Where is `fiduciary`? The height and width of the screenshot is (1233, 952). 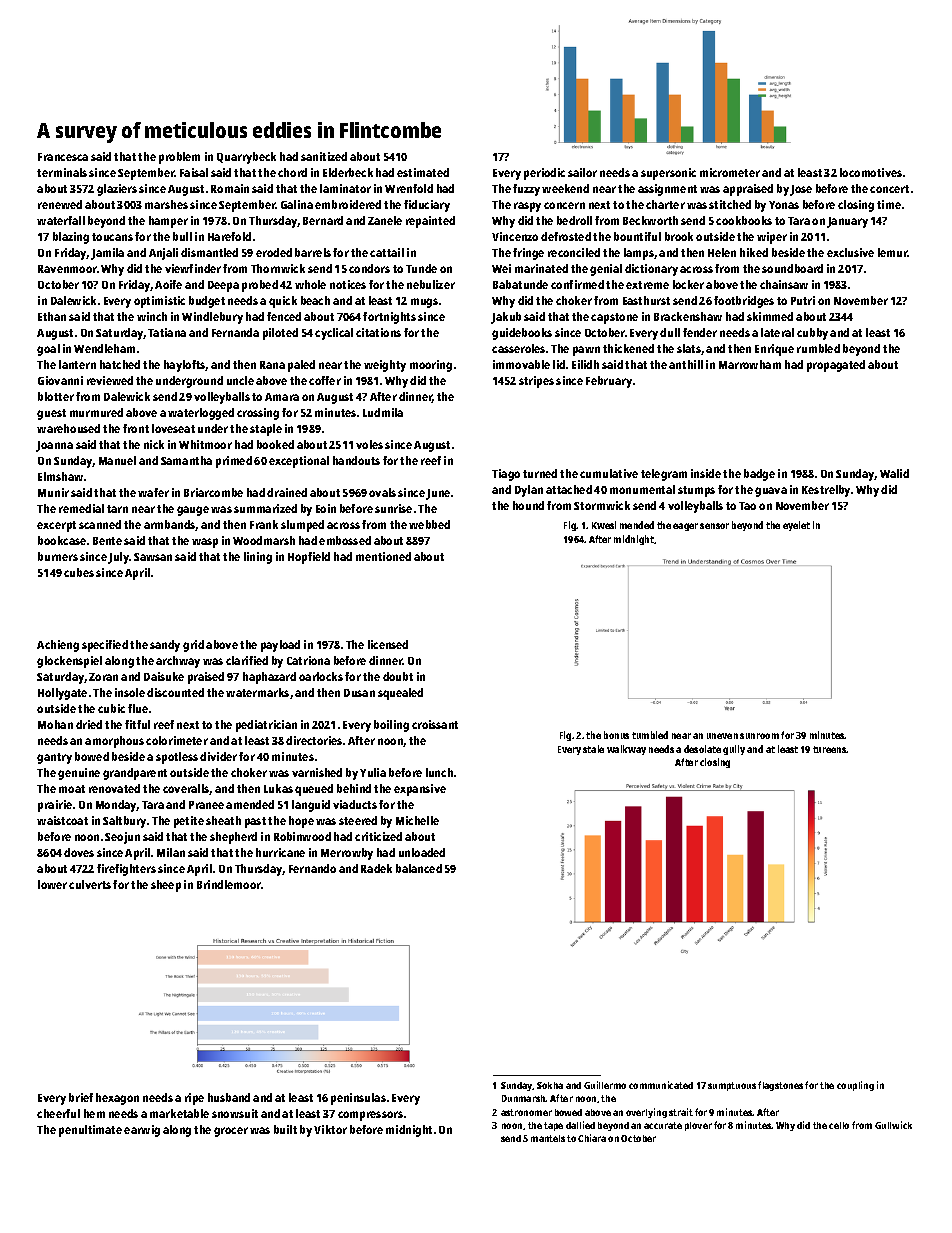 fiduciary is located at coordinates (427, 206).
